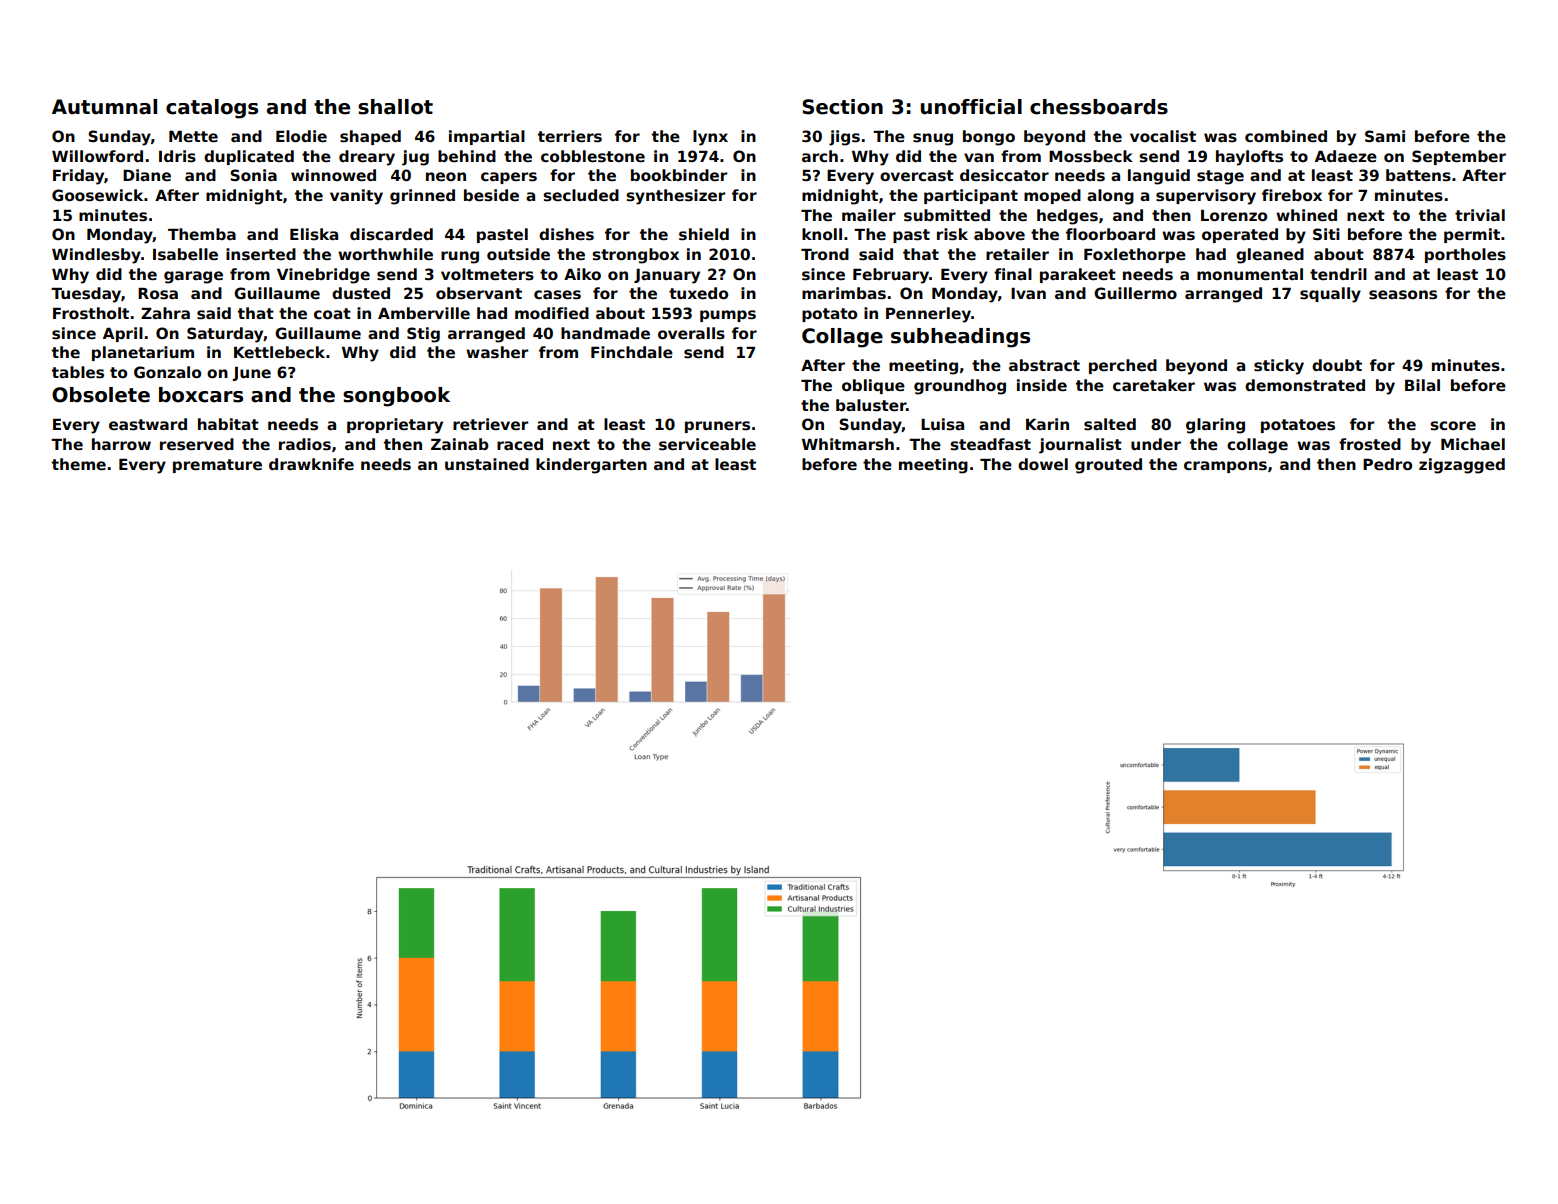 The width and height of the screenshot is (1558, 1204). What do you see at coordinates (143, 353) in the screenshot?
I see `planetarium` at bounding box center [143, 353].
